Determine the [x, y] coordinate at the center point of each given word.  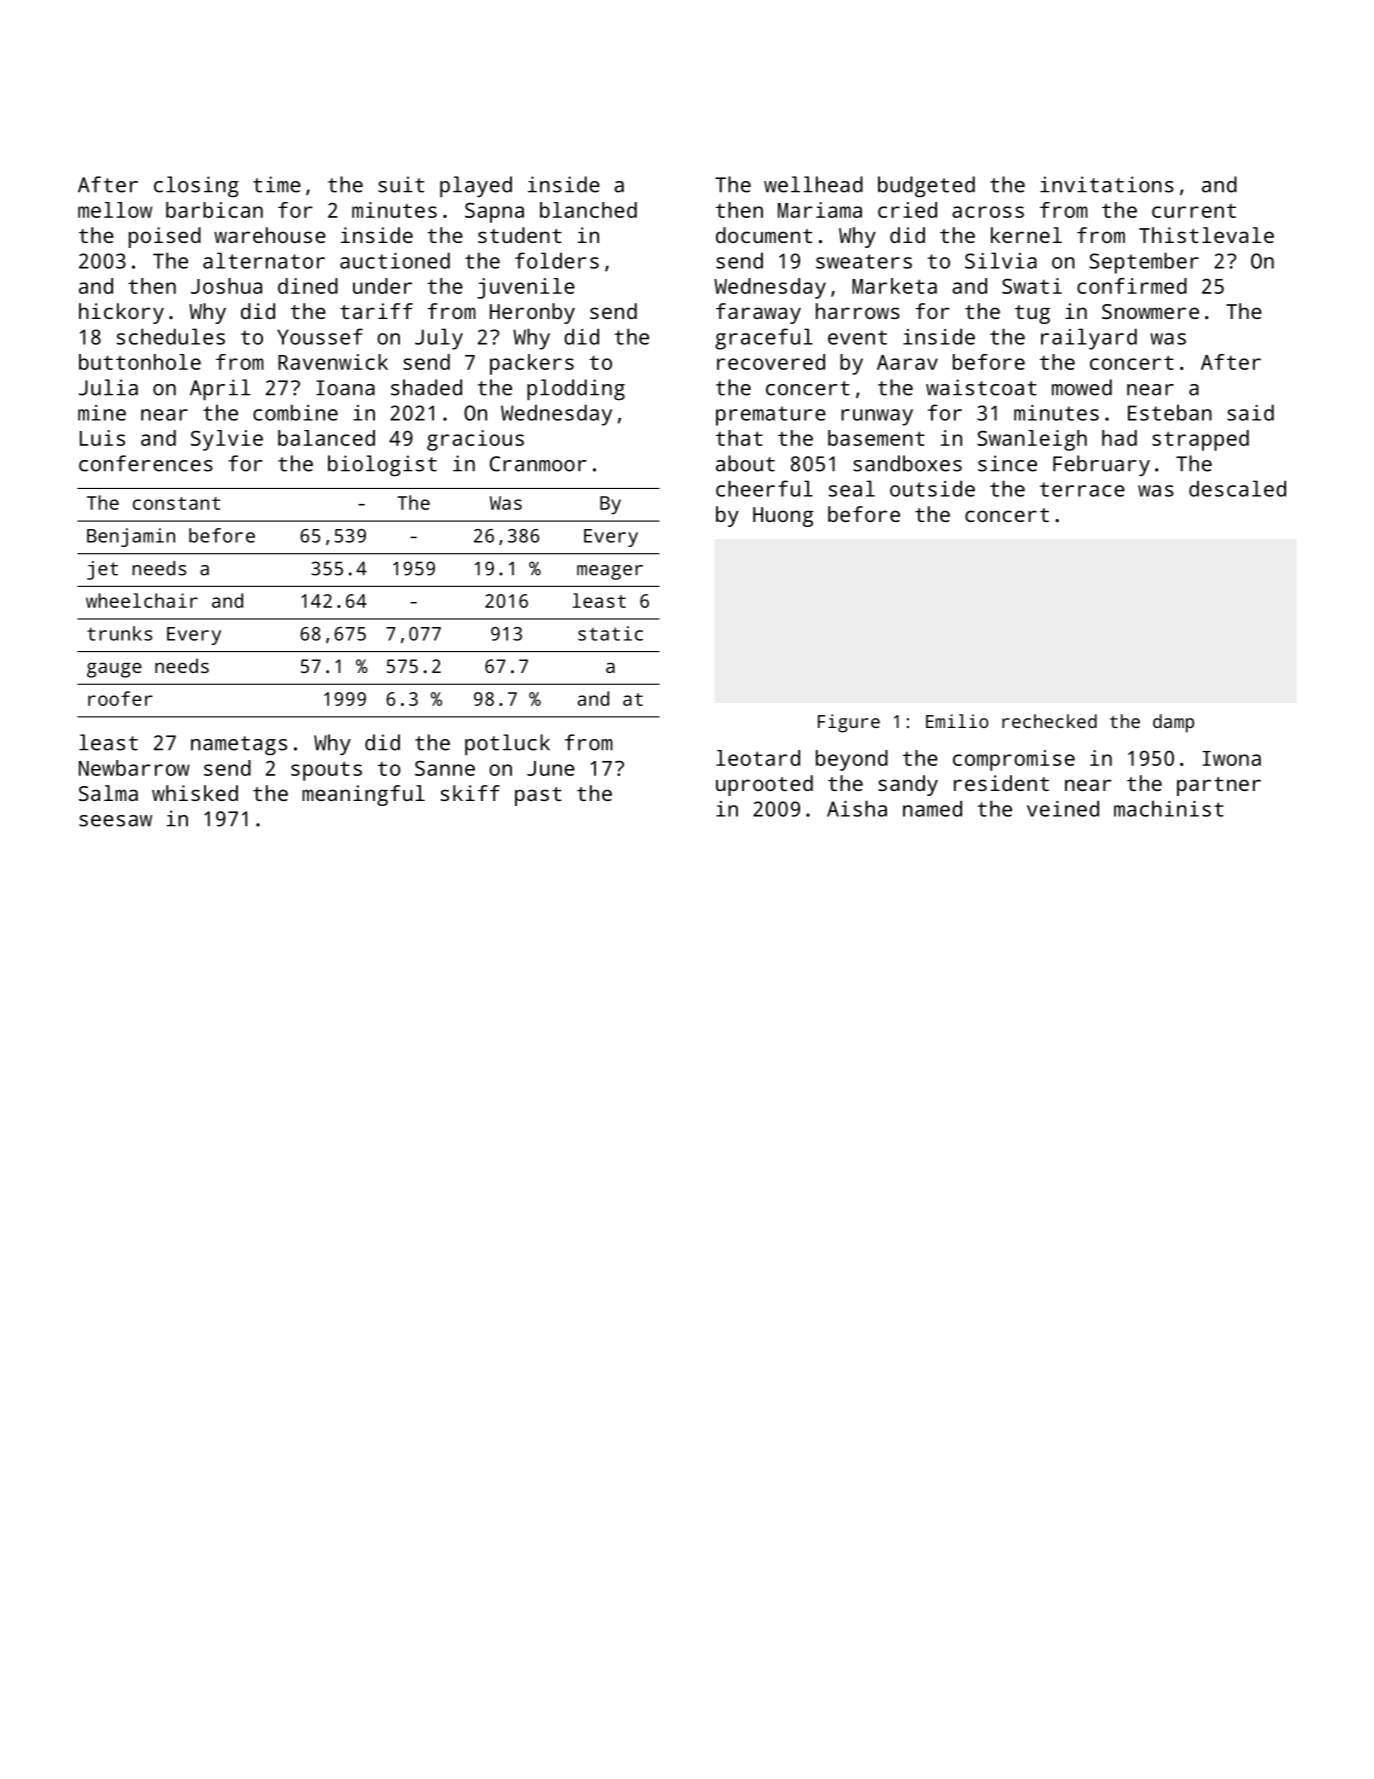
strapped [1200, 440]
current [1194, 211]
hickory [121, 313]
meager [610, 572]
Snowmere [1150, 311]
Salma [108, 793]
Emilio [957, 721]
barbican [214, 210]
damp [1173, 723]
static [610, 633]
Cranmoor [538, 464]
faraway [758, 313]
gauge [114, 670]
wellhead [813, 184]
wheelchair [142, 600]
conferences [146, 463]
